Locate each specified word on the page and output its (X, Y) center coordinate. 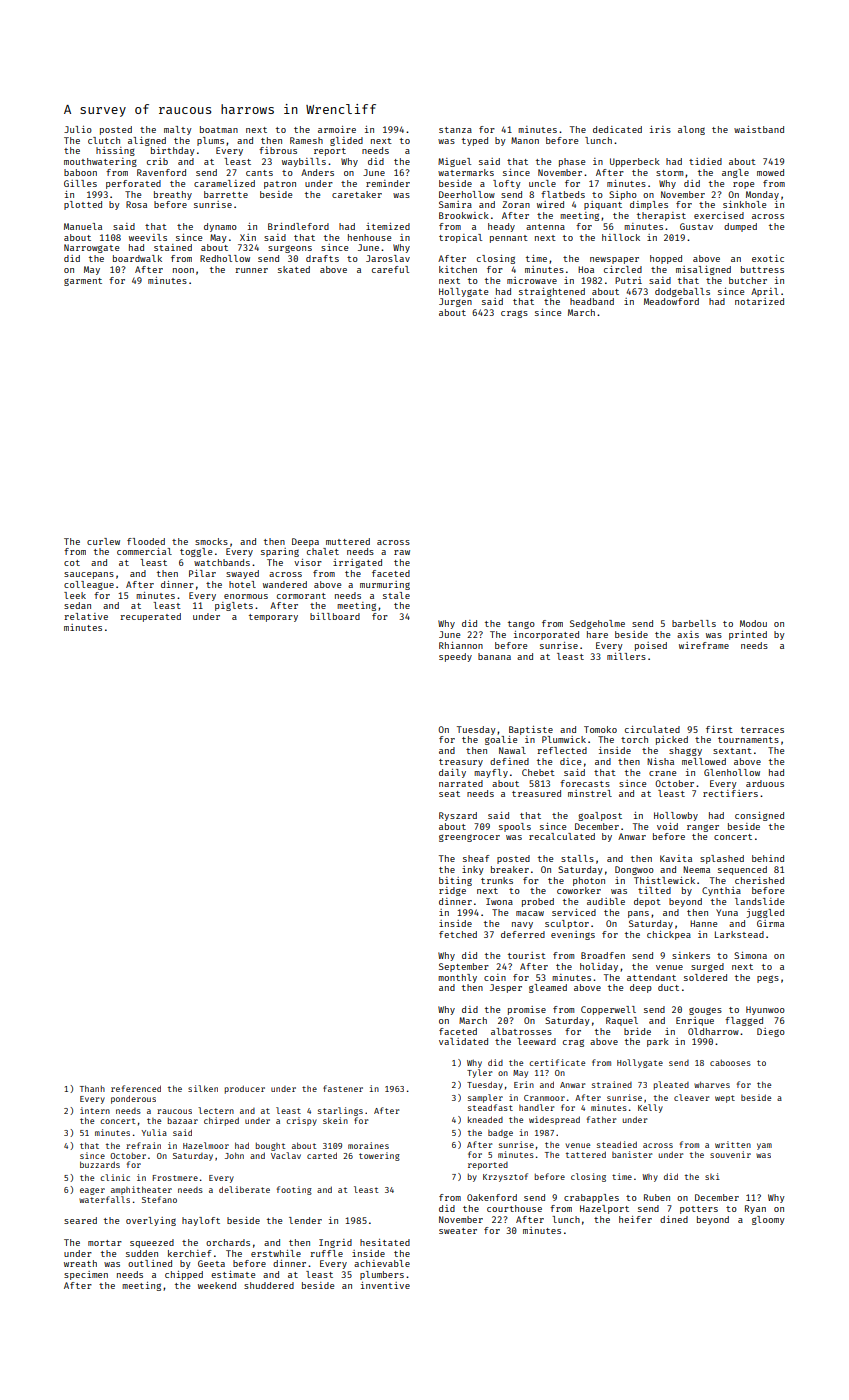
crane (662, 773)
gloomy (768, 1220)
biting (455, 881)
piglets (234, 606)
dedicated (617, 129)
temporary (273, 618)
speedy (455, 657)
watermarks (466, 172)
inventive (385, 1285)
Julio (78, 129)
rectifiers (730, 793)
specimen (86, 1275)
